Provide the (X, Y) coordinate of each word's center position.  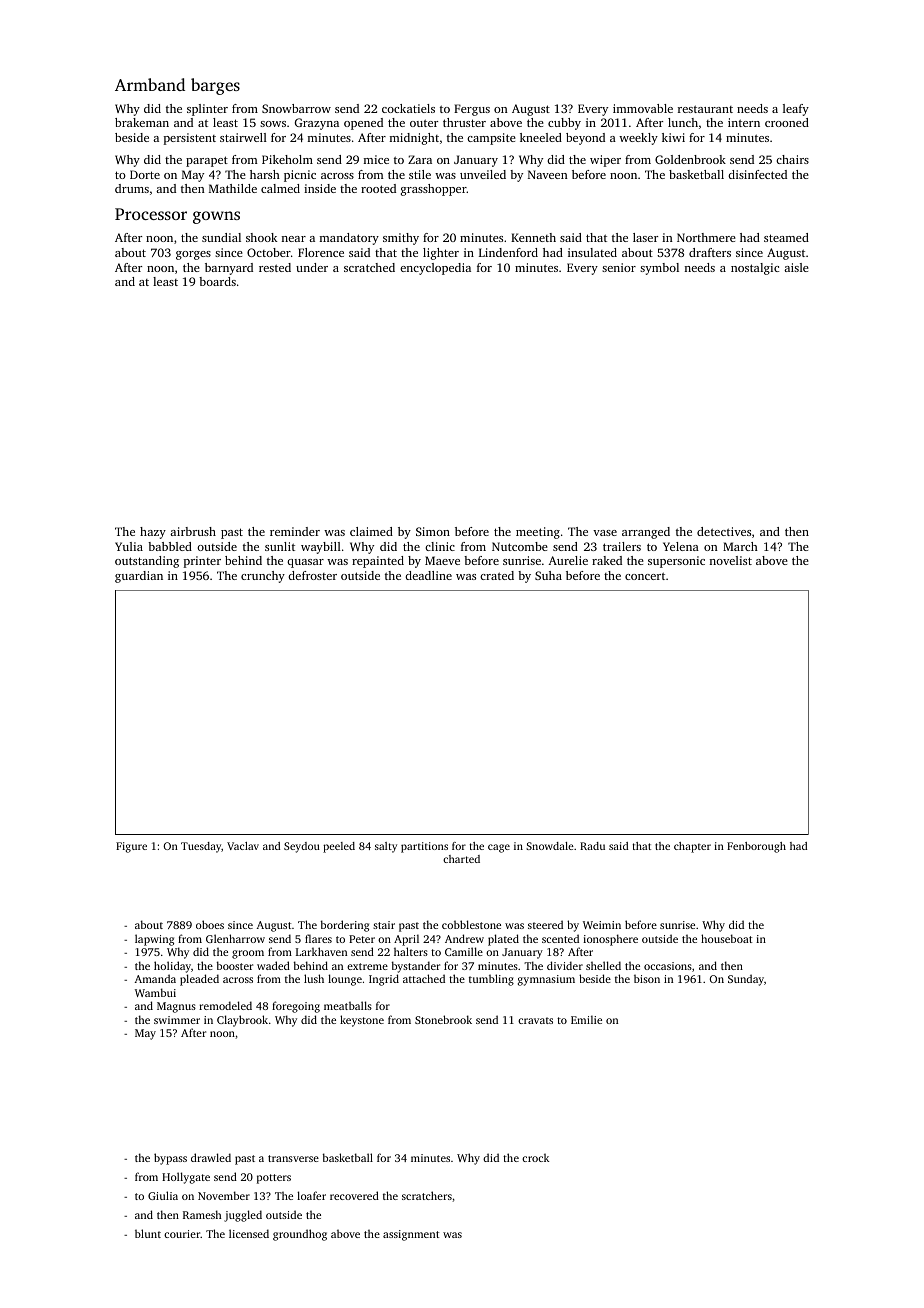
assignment (411, 1235)
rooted (378, 188)
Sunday (746, 980)
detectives (724, 531)
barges (215, 86)
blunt (148, 1233)
